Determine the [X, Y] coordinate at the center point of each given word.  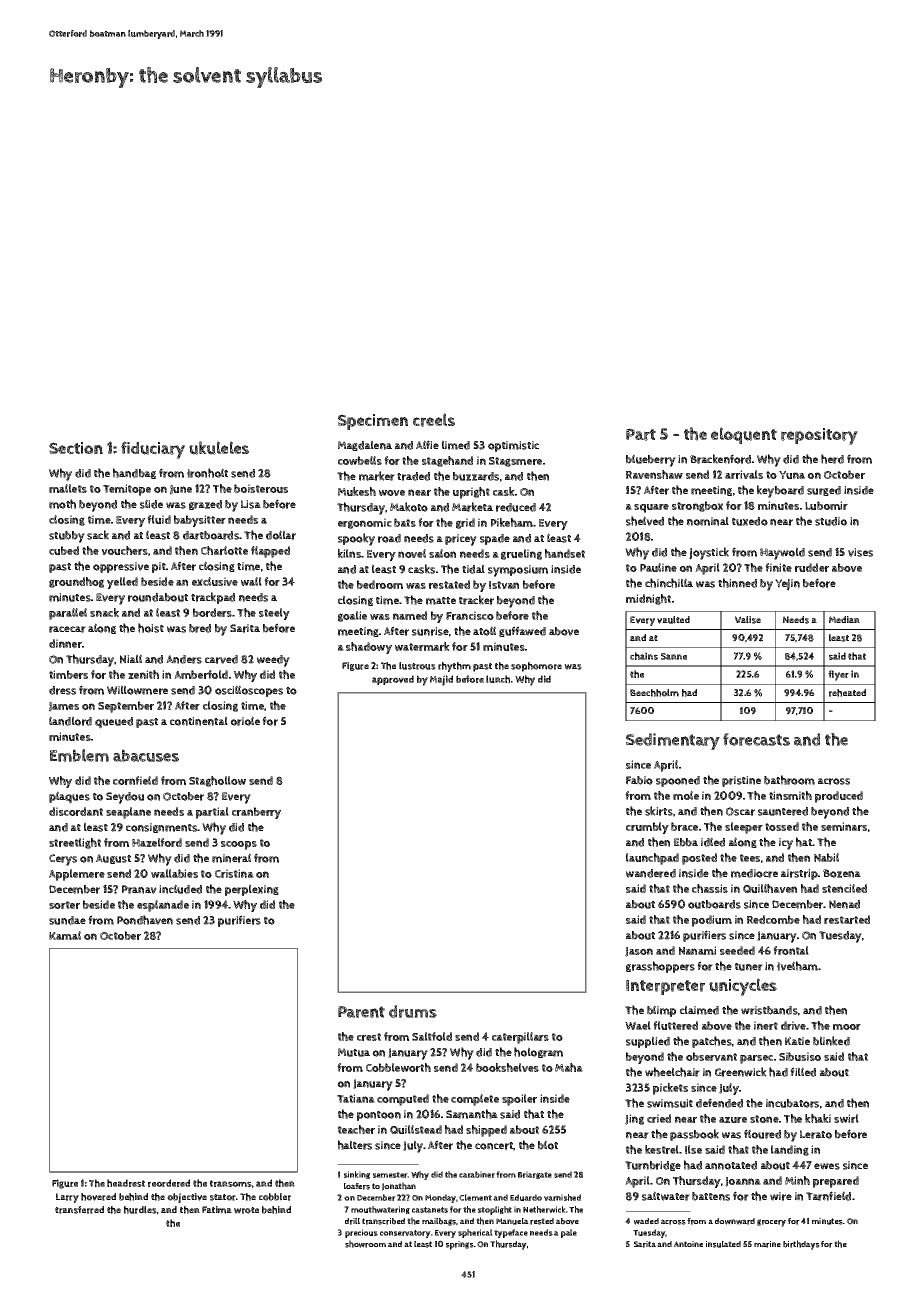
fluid [159, 519]
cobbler [275, 1197]
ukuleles [219, 448]
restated [449, 584]
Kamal [65, 935]
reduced [516, 507]
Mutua [354, 1052]
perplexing [252, 890]
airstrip [799, 874]
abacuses [146, 755]
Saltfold [432, 1036]
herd [832, 459]
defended [719, 1103]
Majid [441, 680]
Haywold [782, 553]
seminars [844, 826]
